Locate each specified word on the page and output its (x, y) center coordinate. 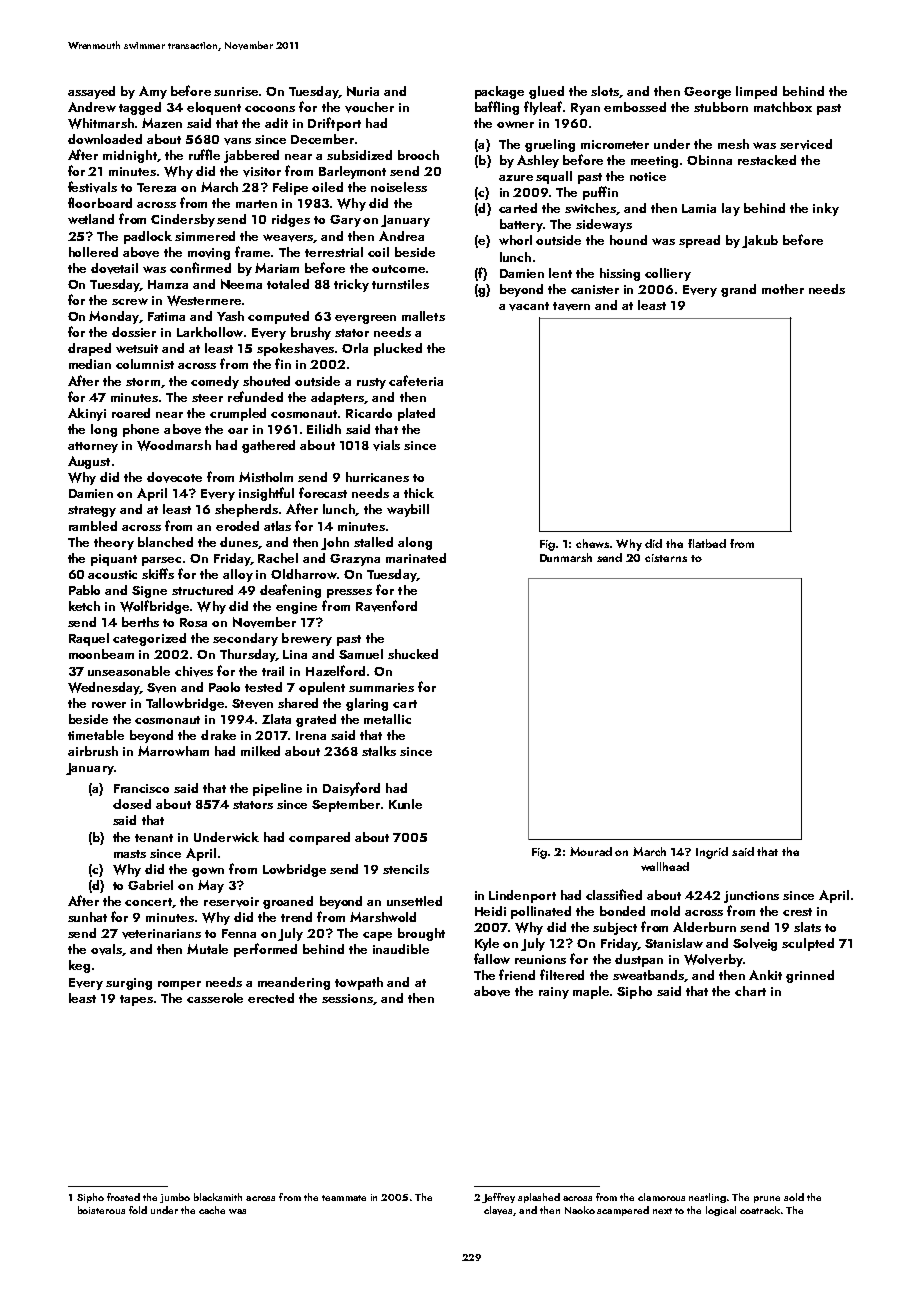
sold (794, 1197)
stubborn (721, 107)
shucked (413, 654)
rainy (554, 993)
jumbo (175, 1198)
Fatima (166, 316)
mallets (423, 316)
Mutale (207, 949)
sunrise (236, 91)
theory (114, 543)
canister (595, 289)
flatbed (707, 543)
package (499, 92)
